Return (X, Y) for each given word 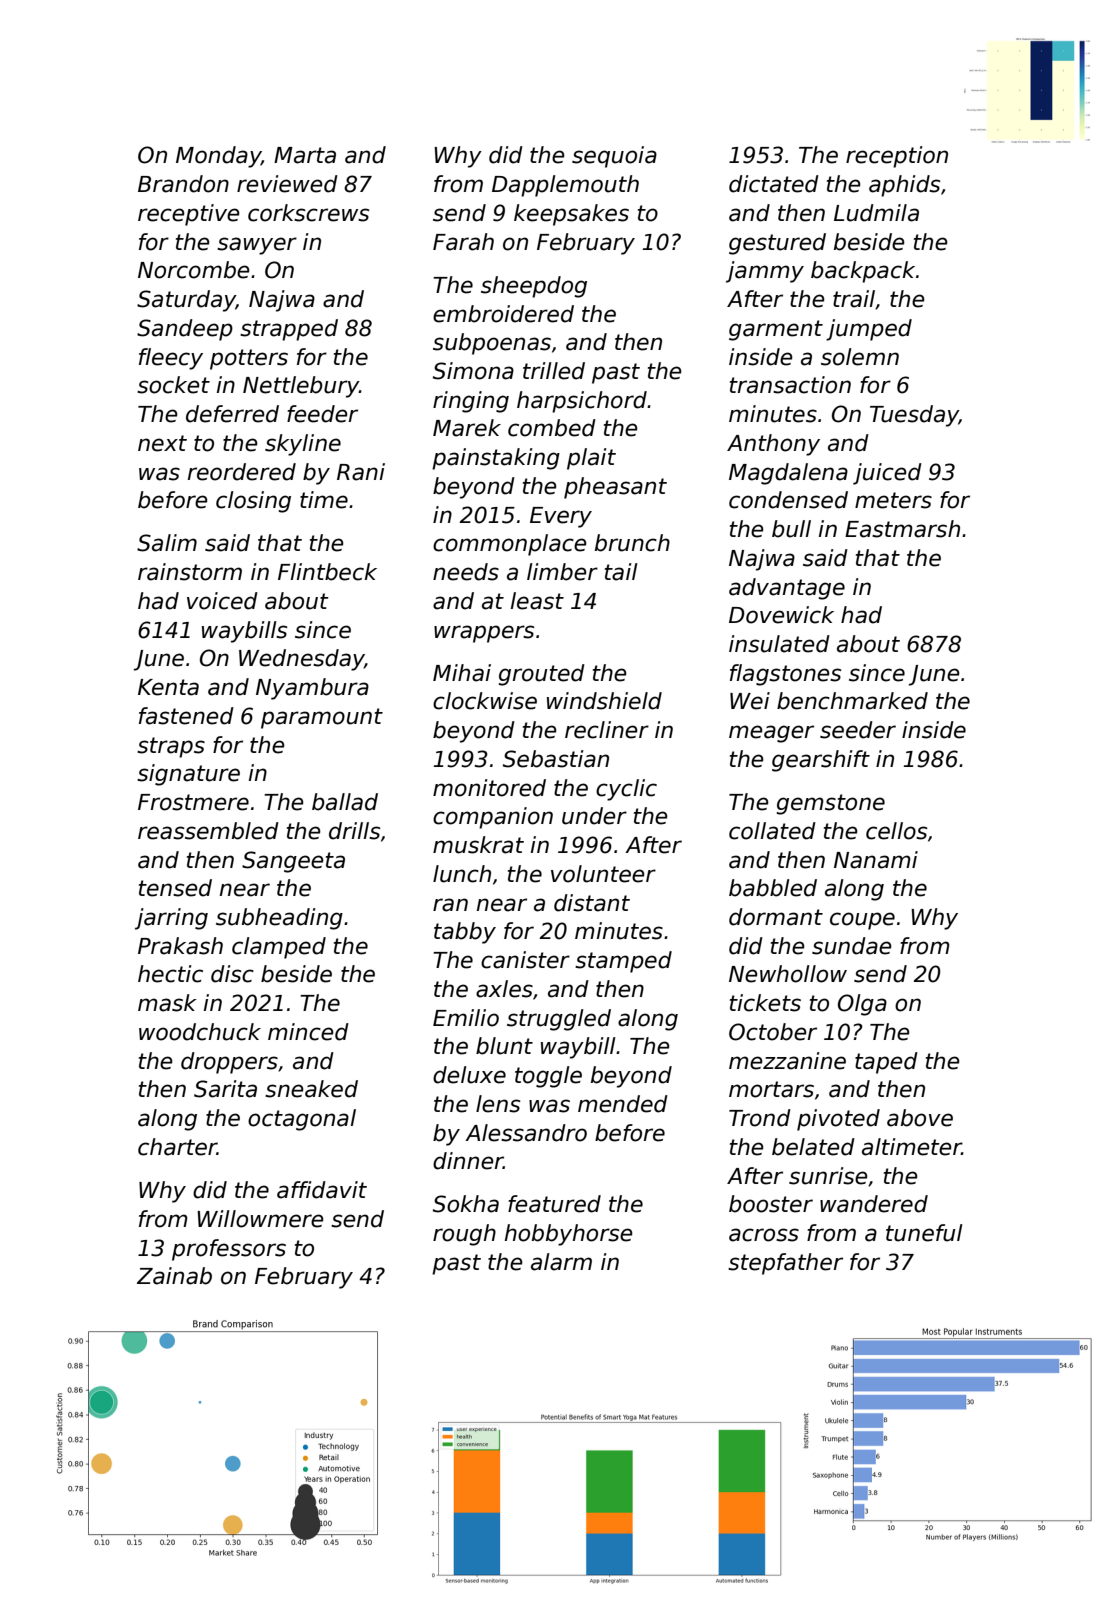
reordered (242, 472)
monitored (489, 788)
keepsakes (571, 215)
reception (897, 157)
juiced (887, 474)
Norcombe (194, 270)
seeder (858, 730)
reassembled (208, 831)
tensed (175, 888)
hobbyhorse (569, 1235)
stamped (623, 962)
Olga (862, 1005)
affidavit (322, 1190)
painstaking (496, 459)
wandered (874, 1204)
